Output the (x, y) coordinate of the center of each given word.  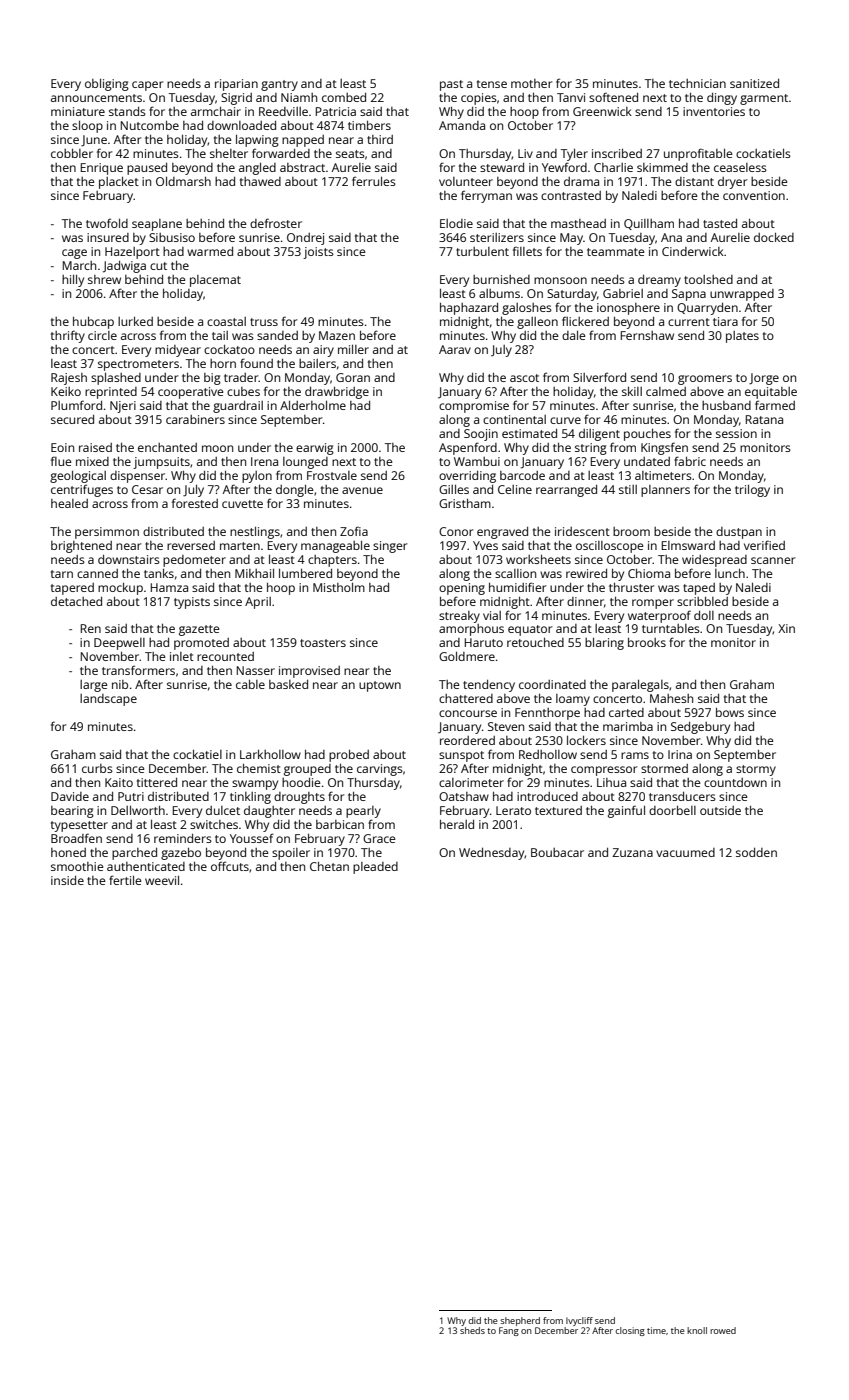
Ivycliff (579, 1321)
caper (147, 86)
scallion (515, 573)
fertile (125, 880)
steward (502, 167)
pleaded (375, 868)
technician (697, 83)
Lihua (611, 782)
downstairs (129, 559)
